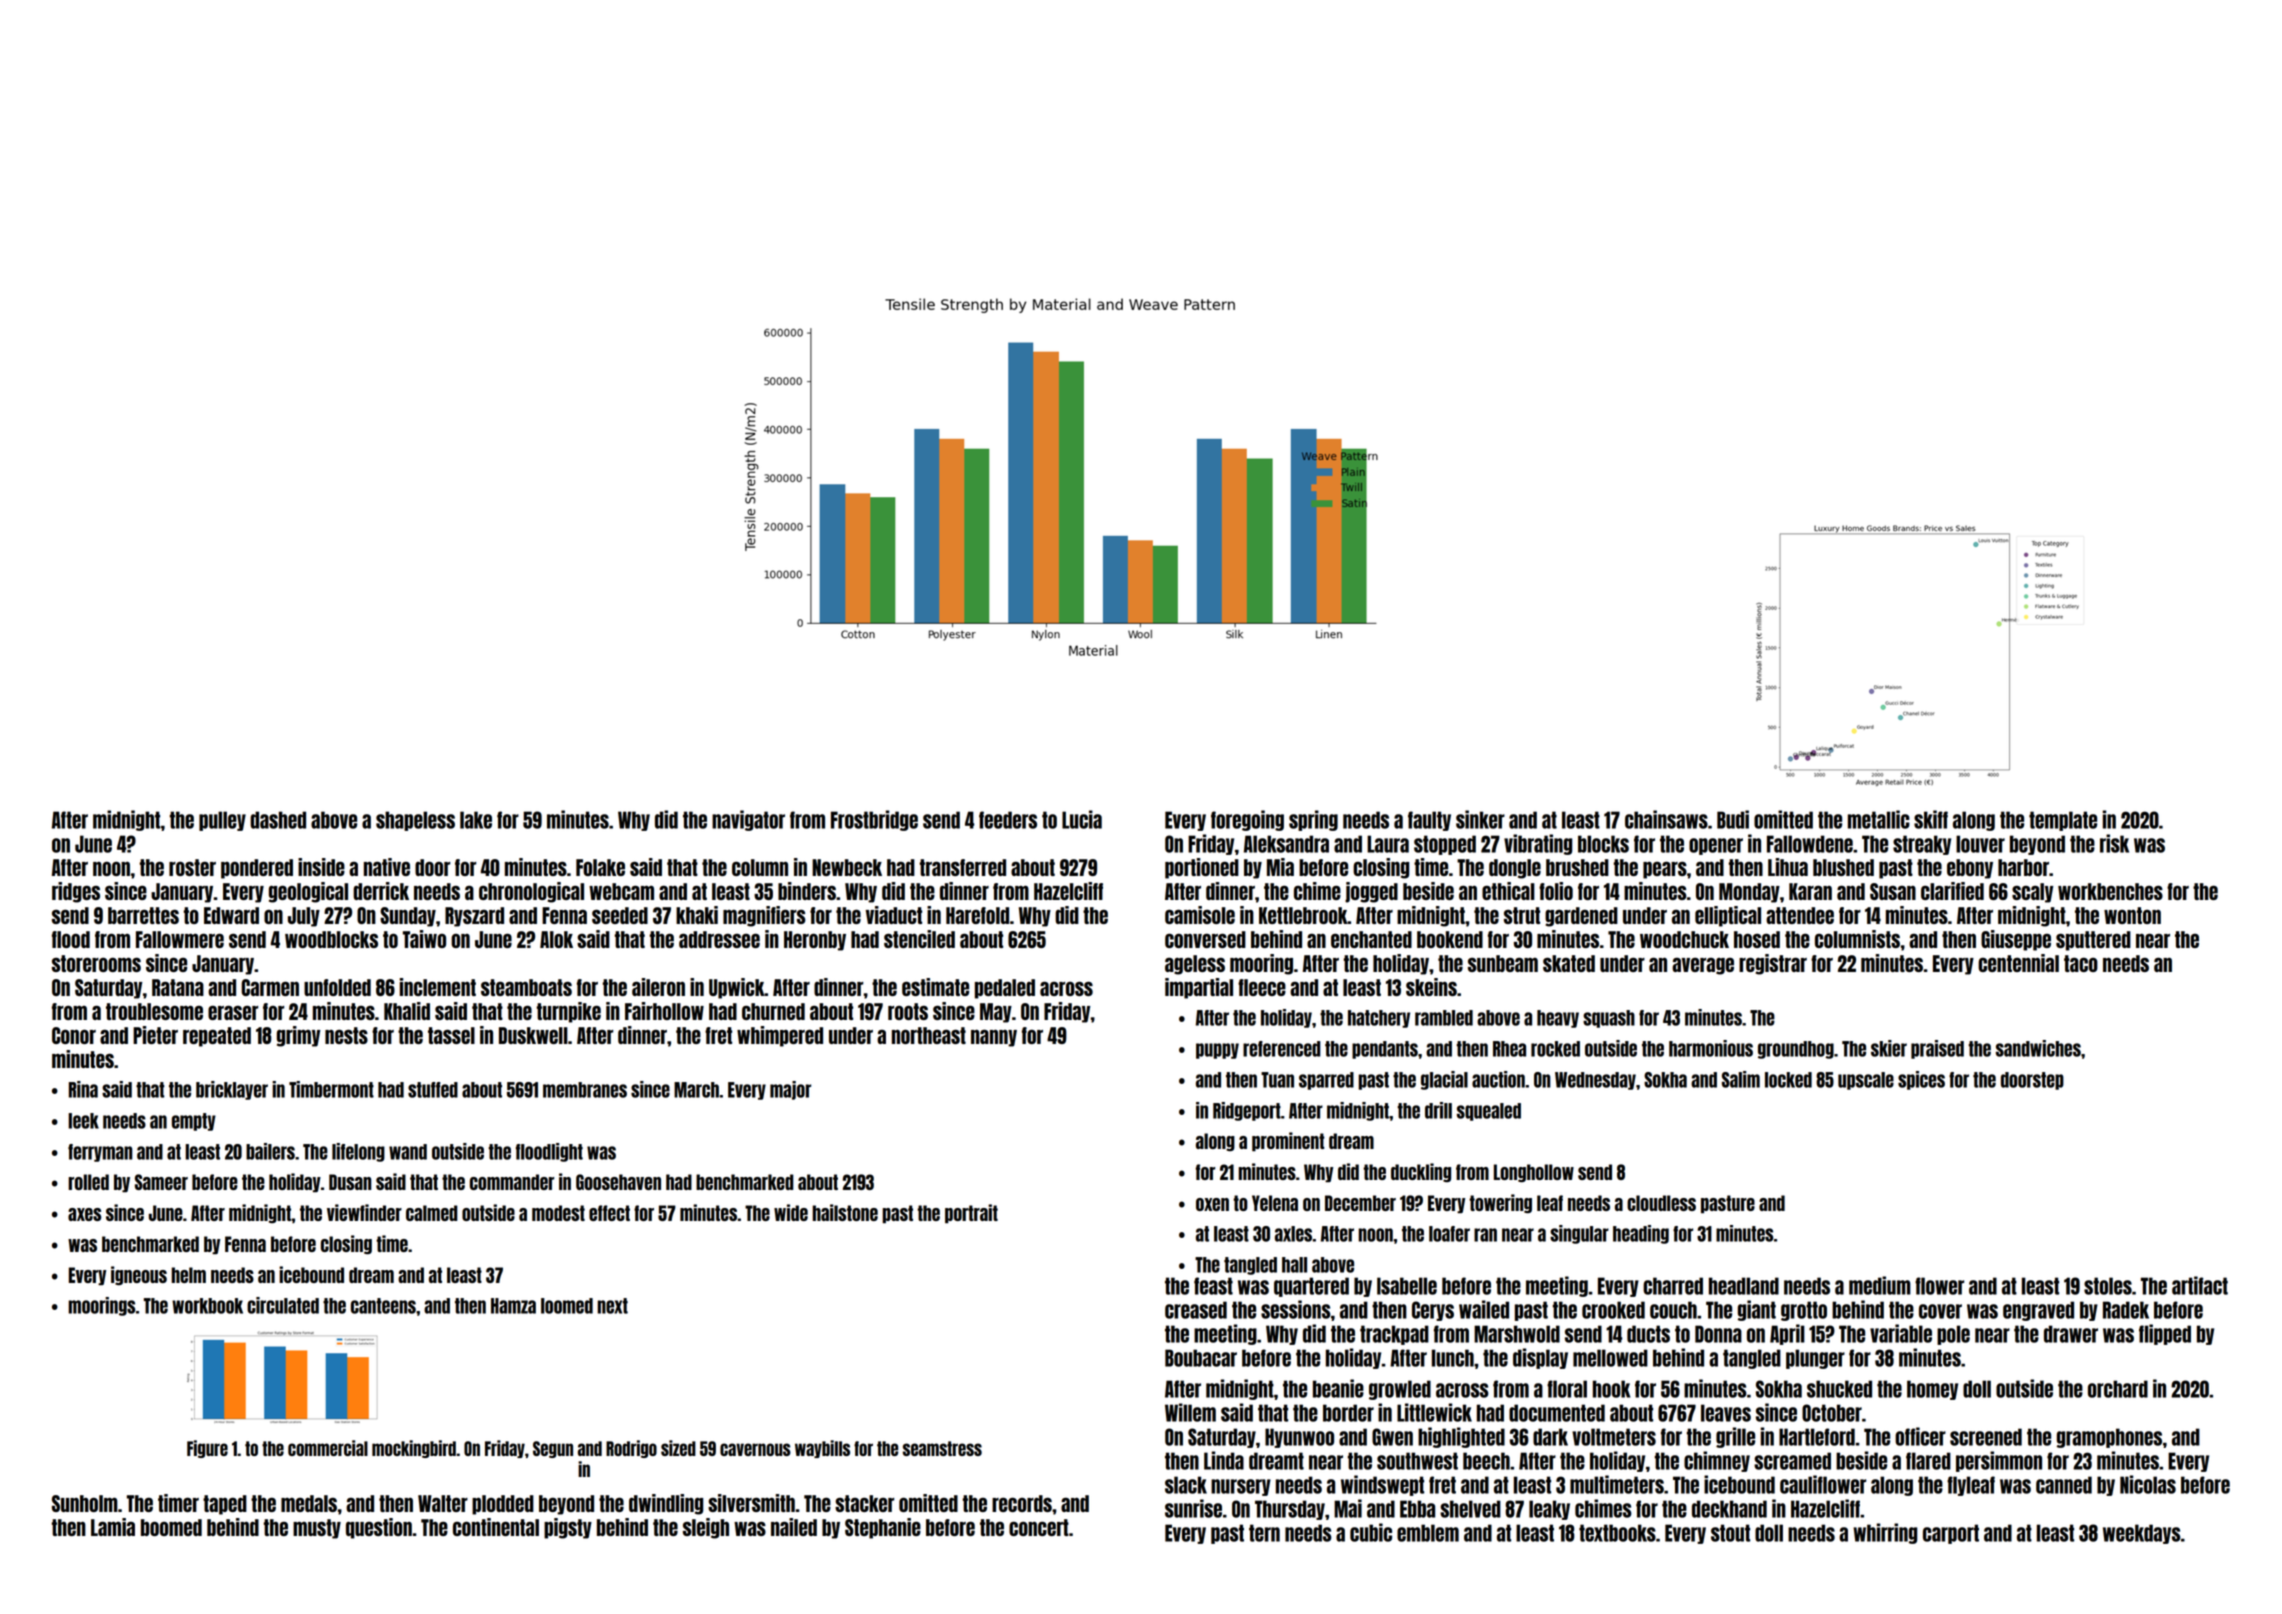 This screenshot has width=2282, height=1614. Describe the element at coordinates (1247, 820) in the screenshot. I see `foregoing` at that location.
